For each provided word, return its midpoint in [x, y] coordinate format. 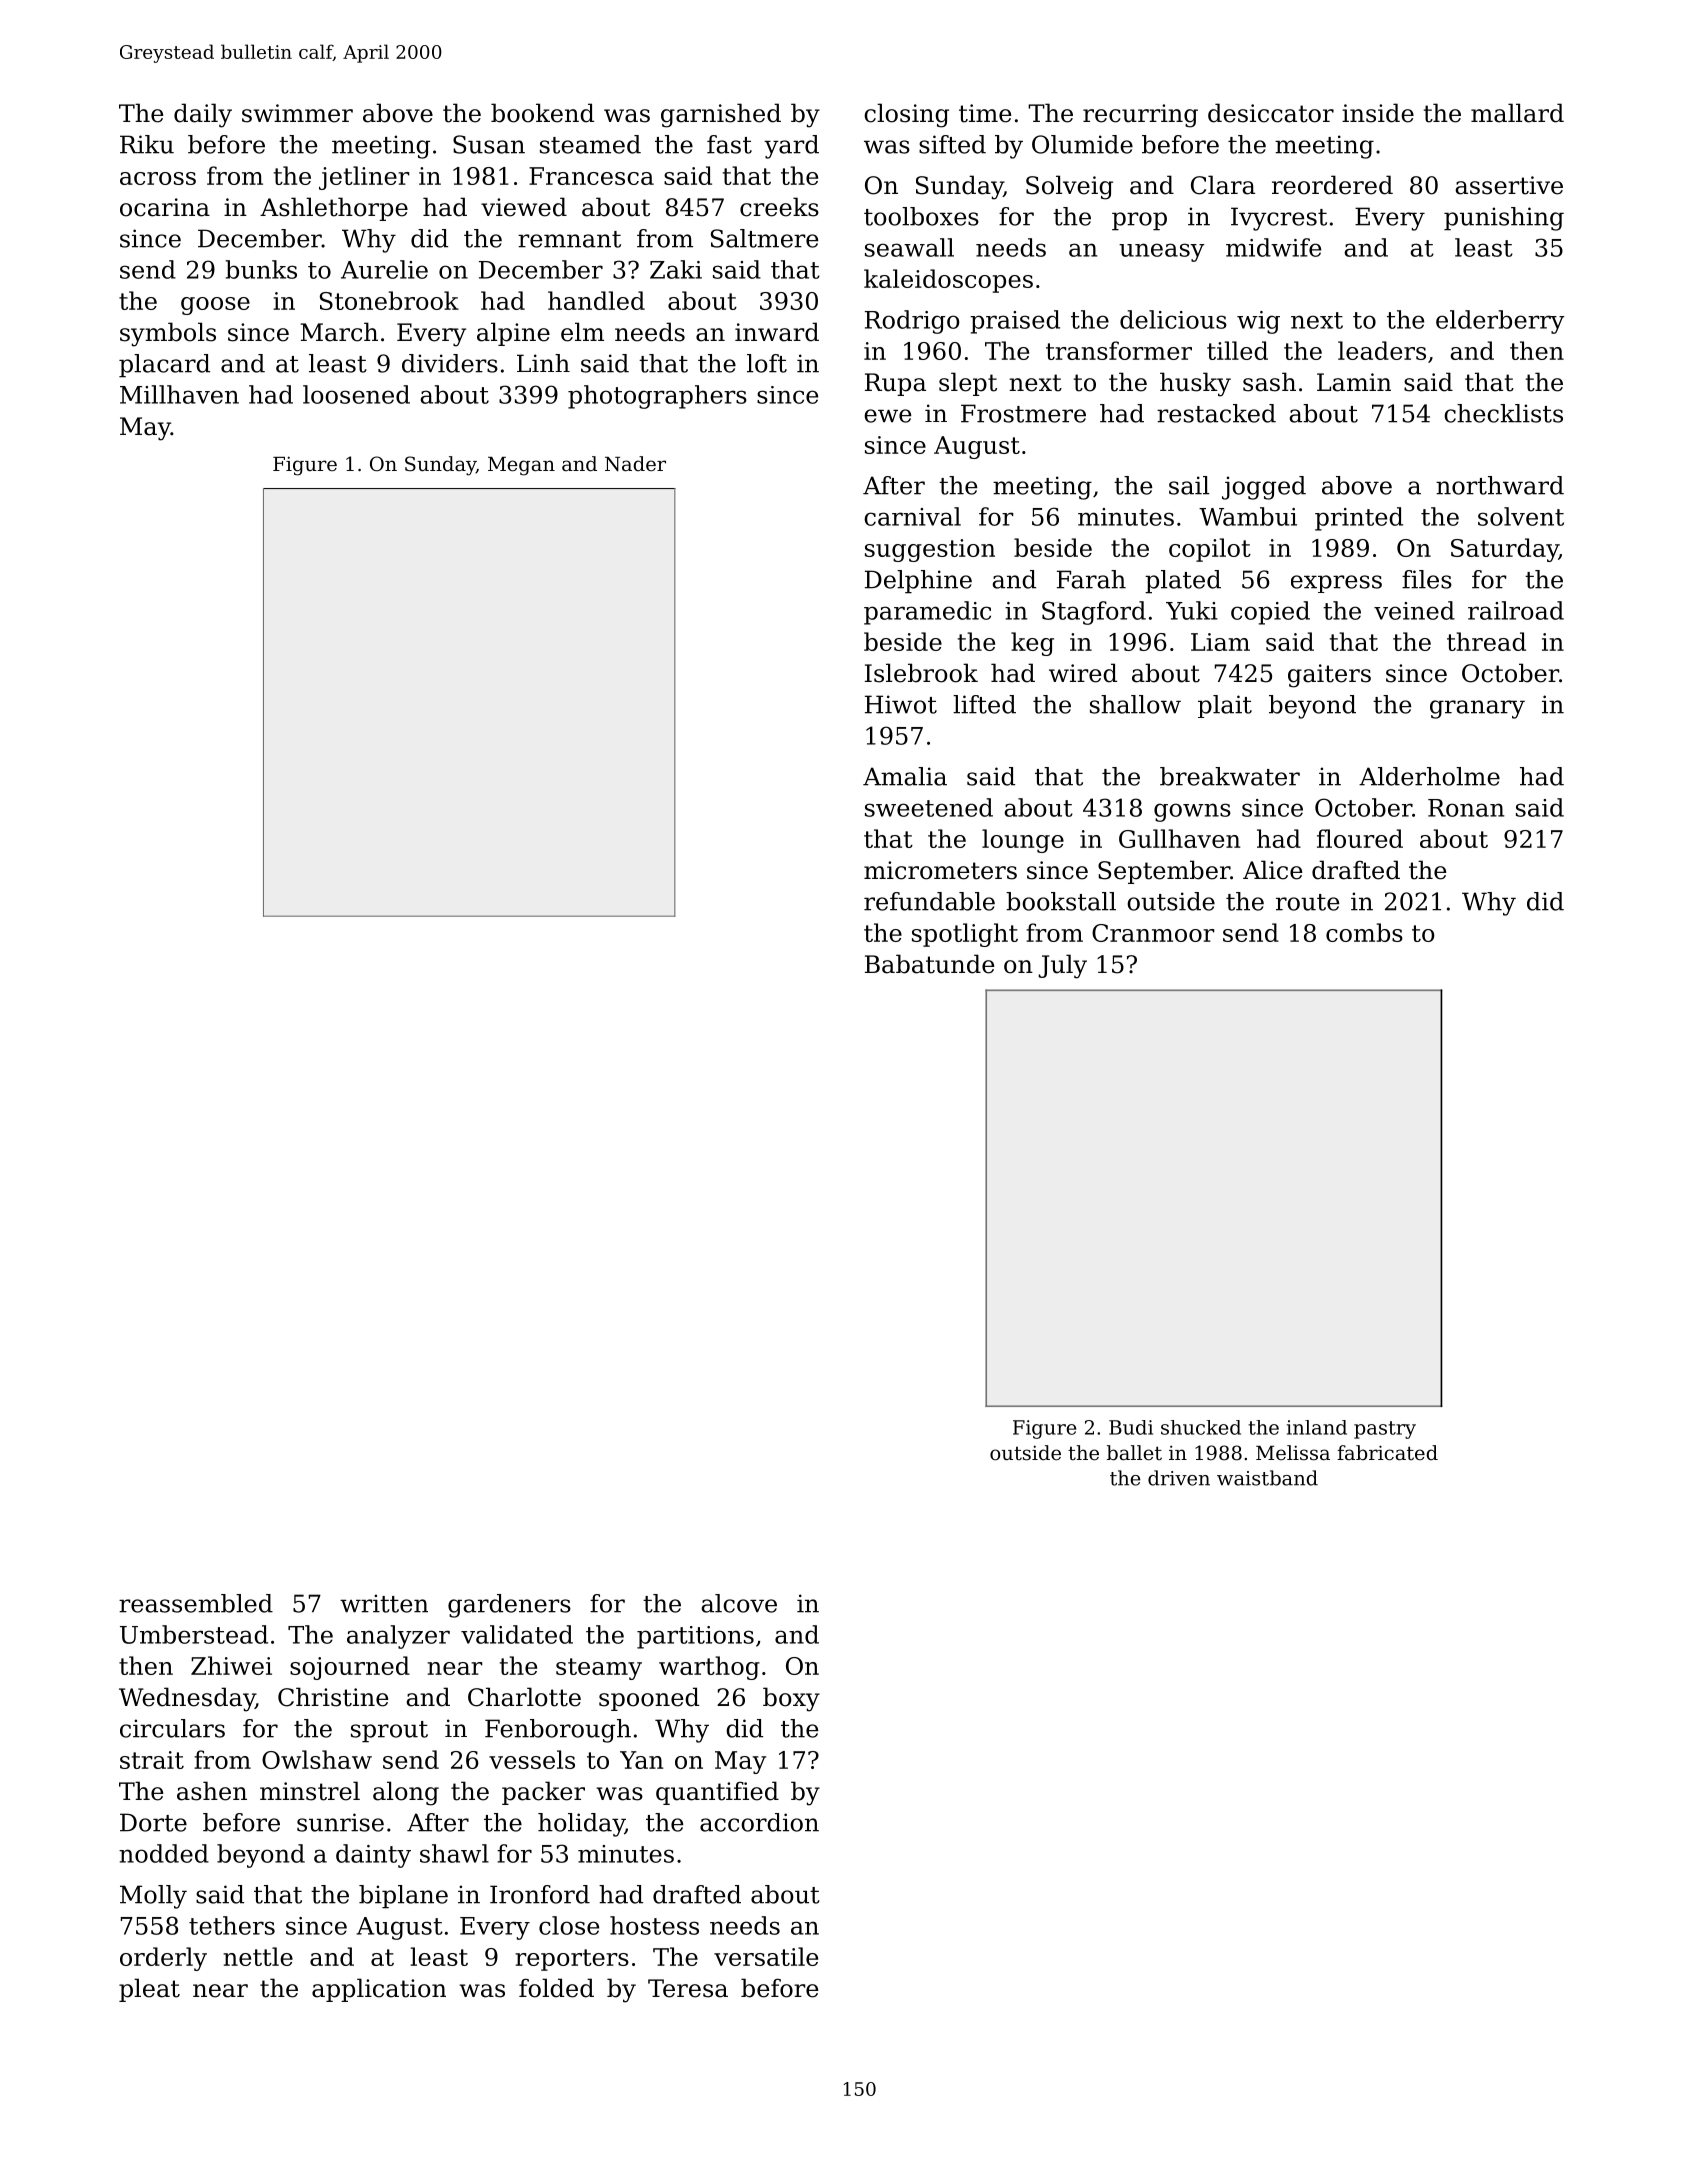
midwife [1273, 247]
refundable [929, 901]
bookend [542, 113]
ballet [1134, 1453]
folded [556, 1988]
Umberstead [194, 1634]
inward [777, 332]
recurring [1140, 116]
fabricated [1387, 1453]
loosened [356, 394]
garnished [721, 115]
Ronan [1466, 808]
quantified [717, 1793]
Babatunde [930, 964]
